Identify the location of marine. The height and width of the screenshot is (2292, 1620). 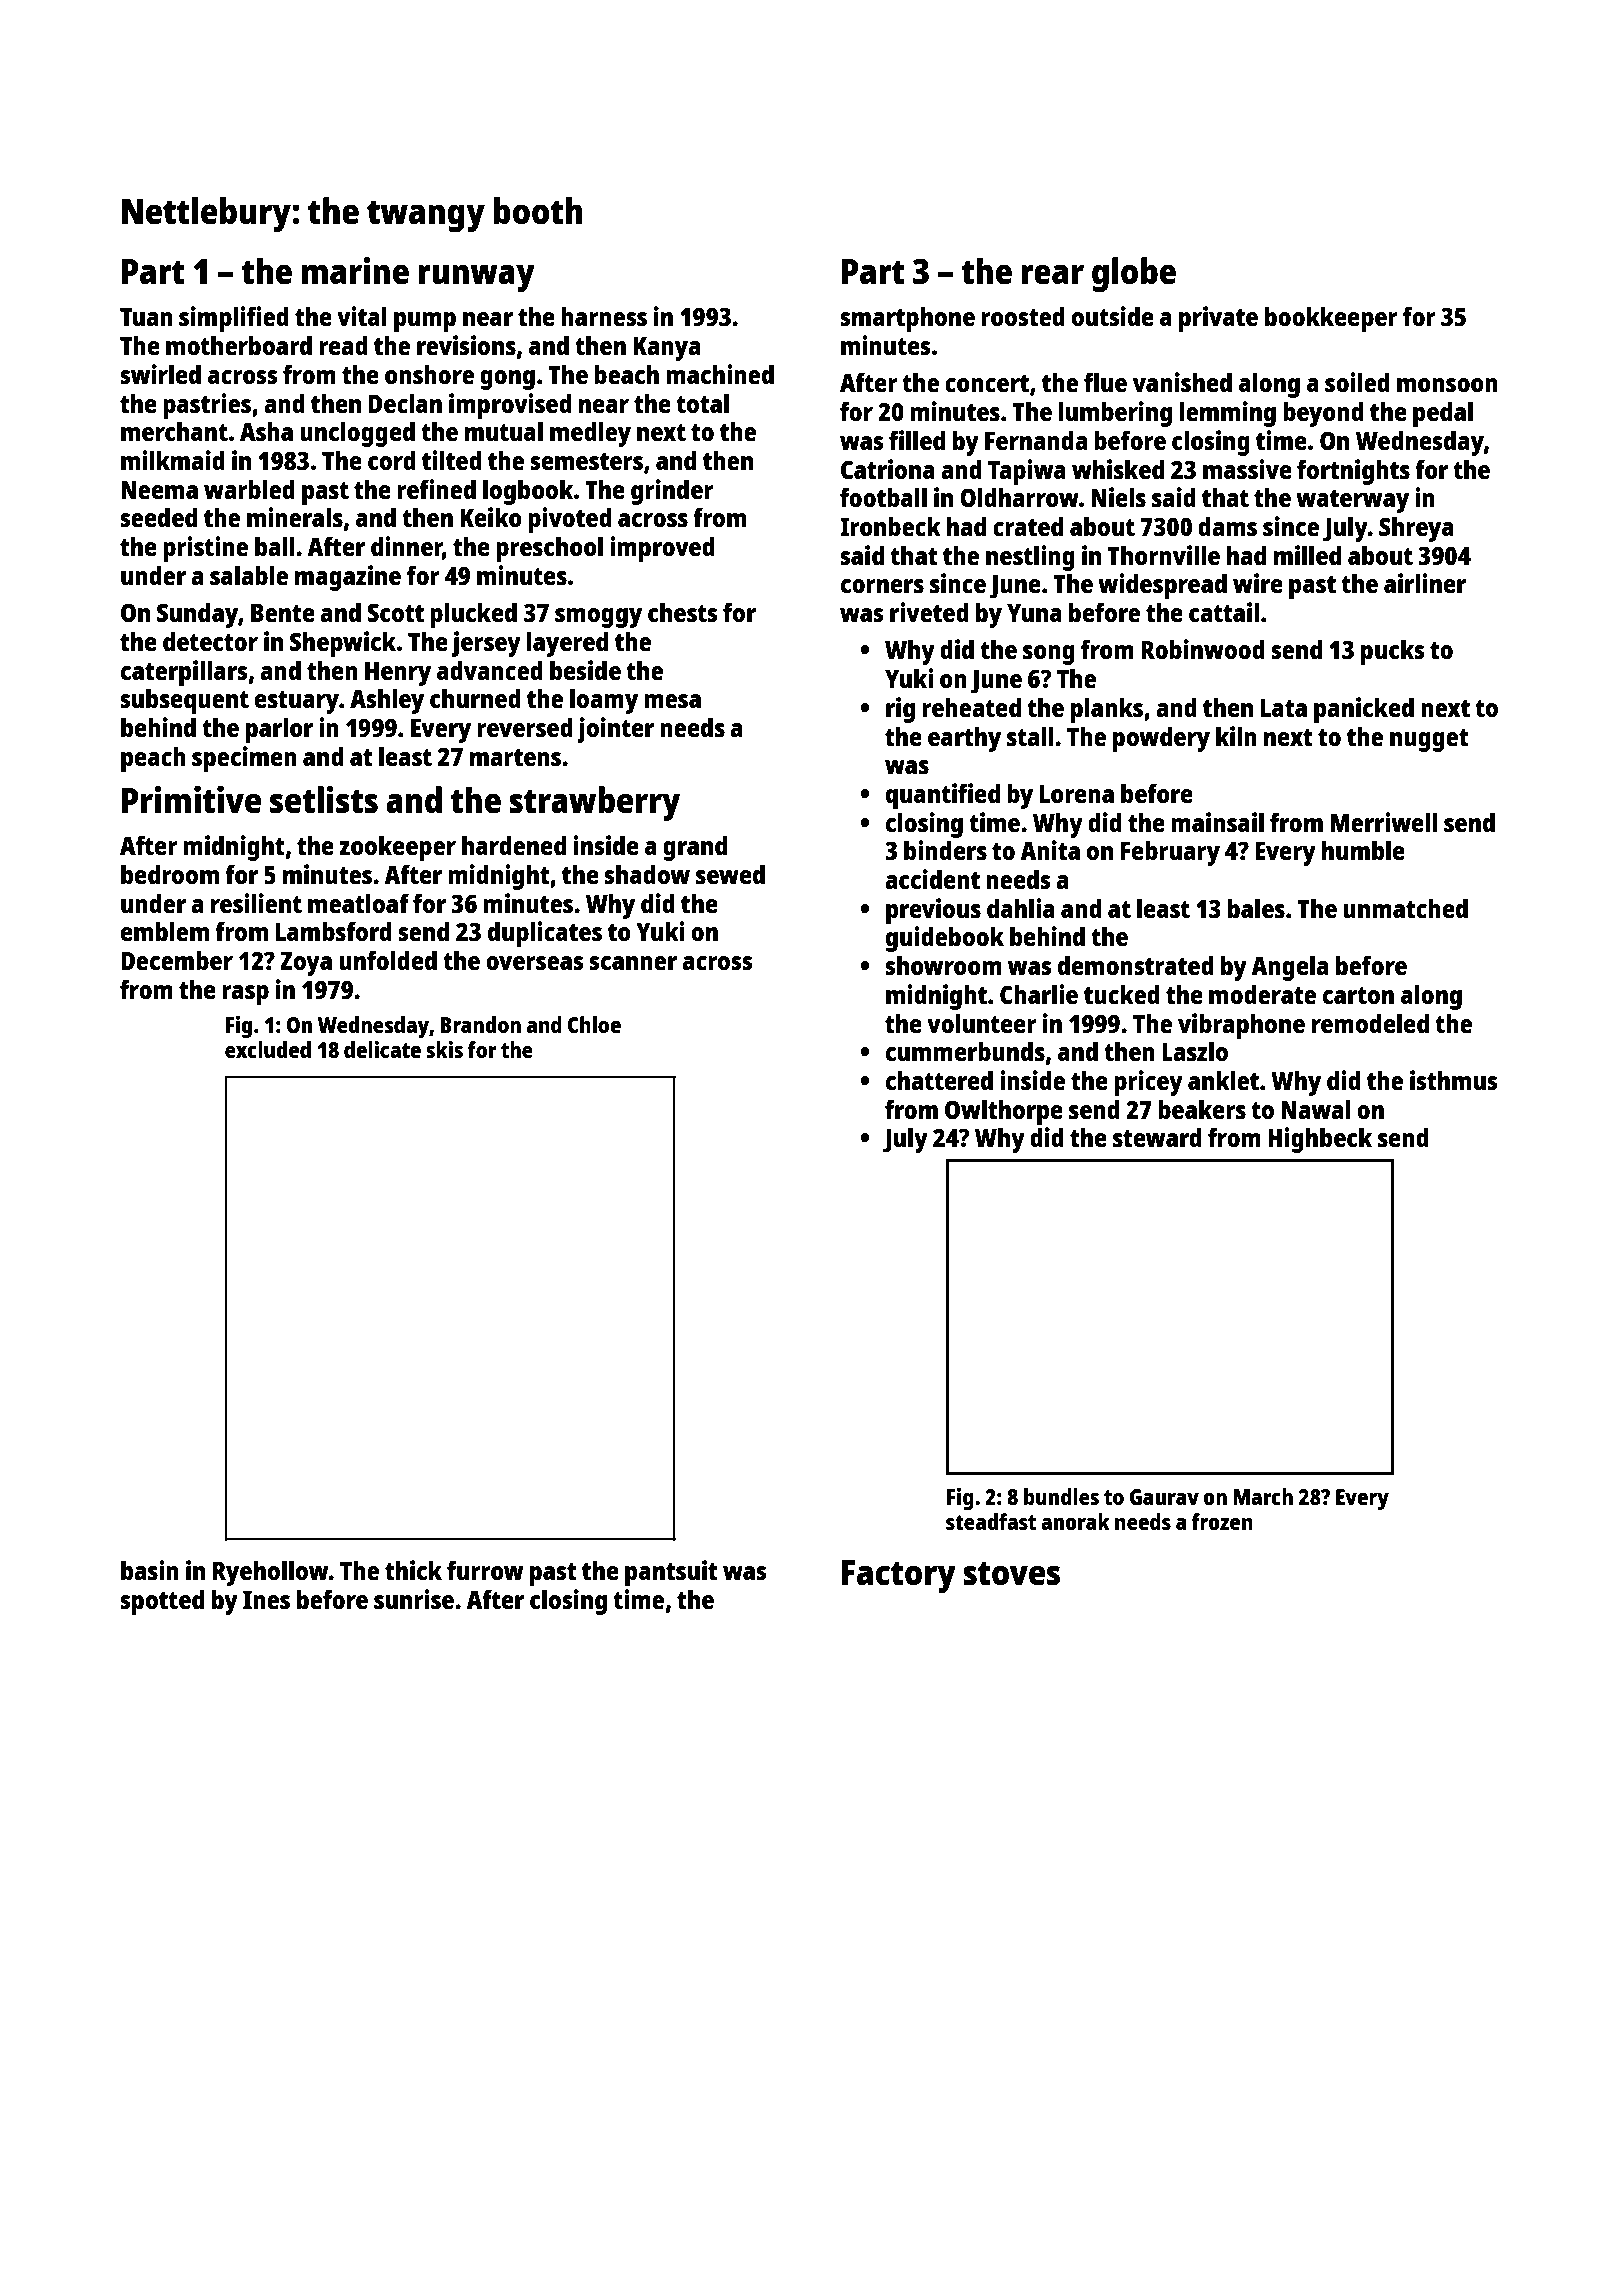
(355, 271).
